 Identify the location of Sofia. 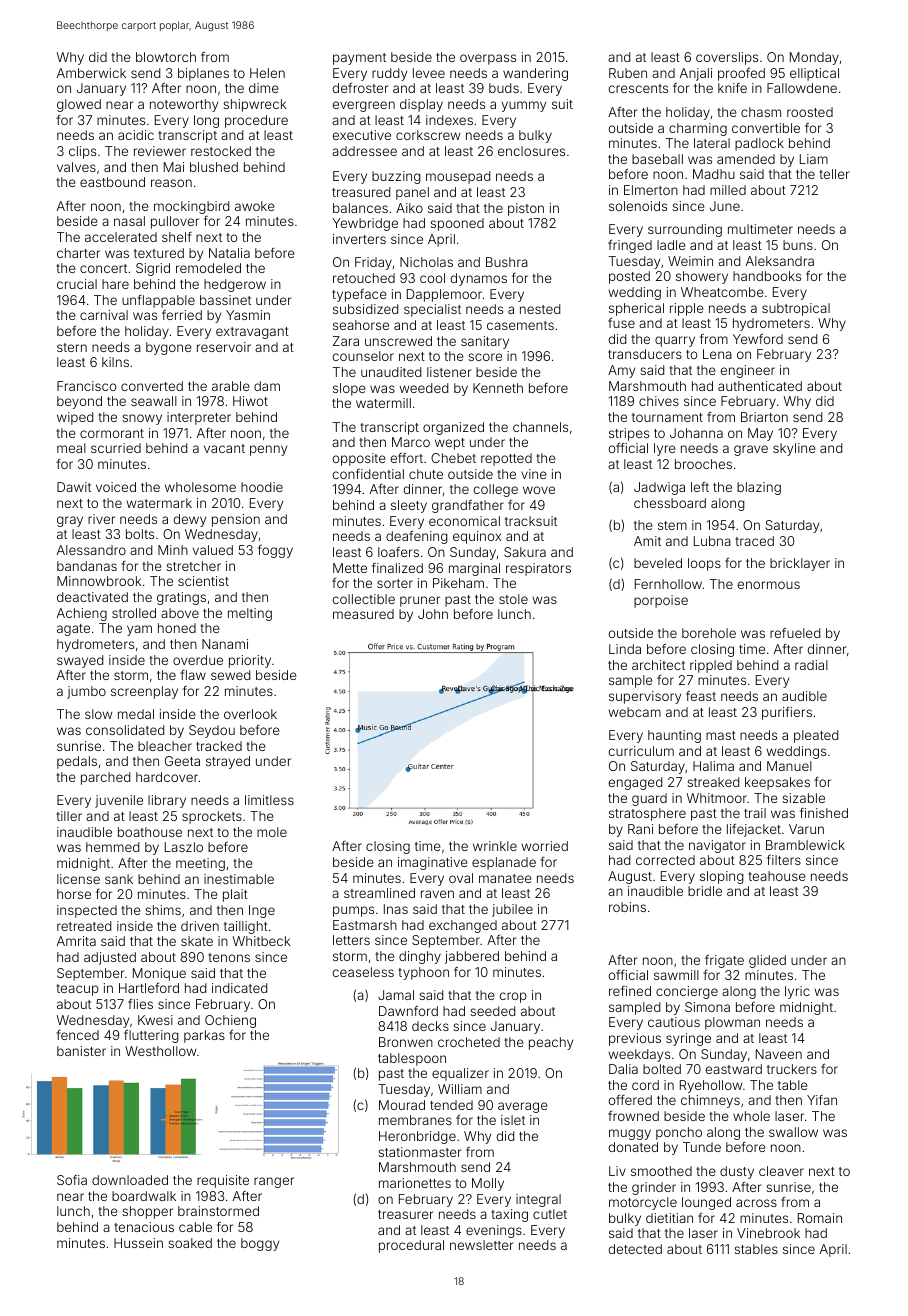
(72, 1180).
